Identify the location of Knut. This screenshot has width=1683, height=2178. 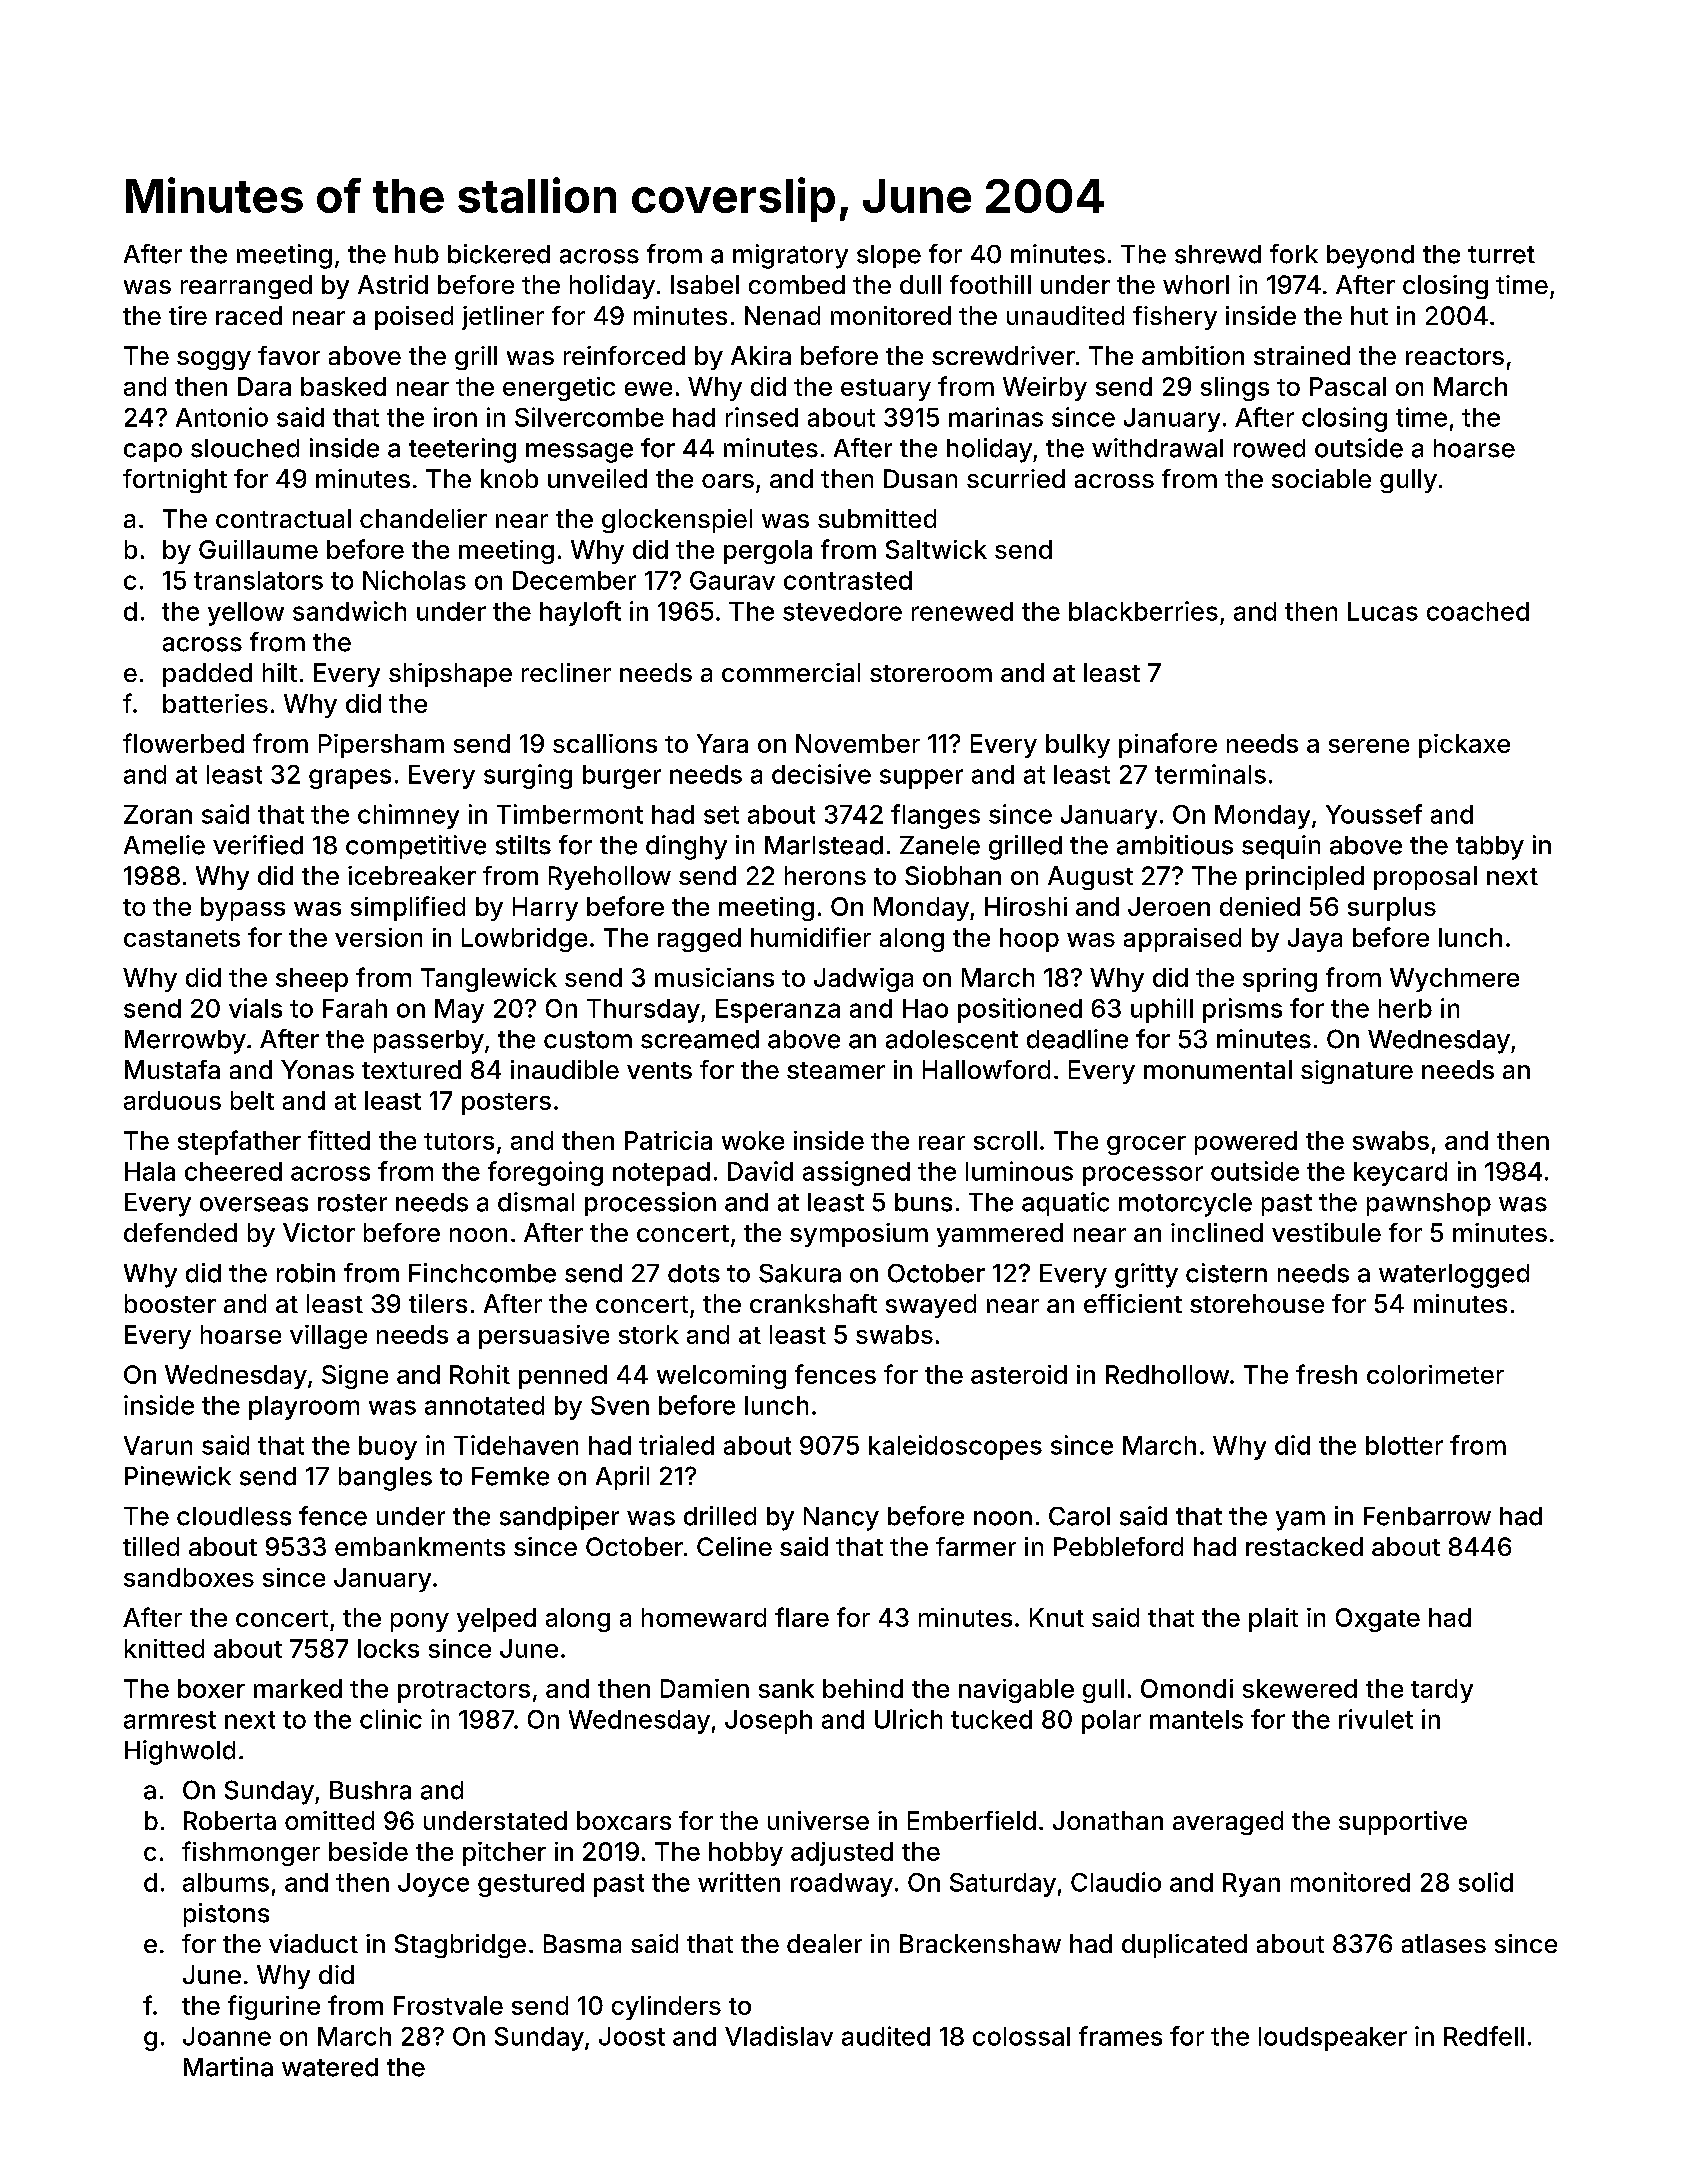
(1057, 1617).
